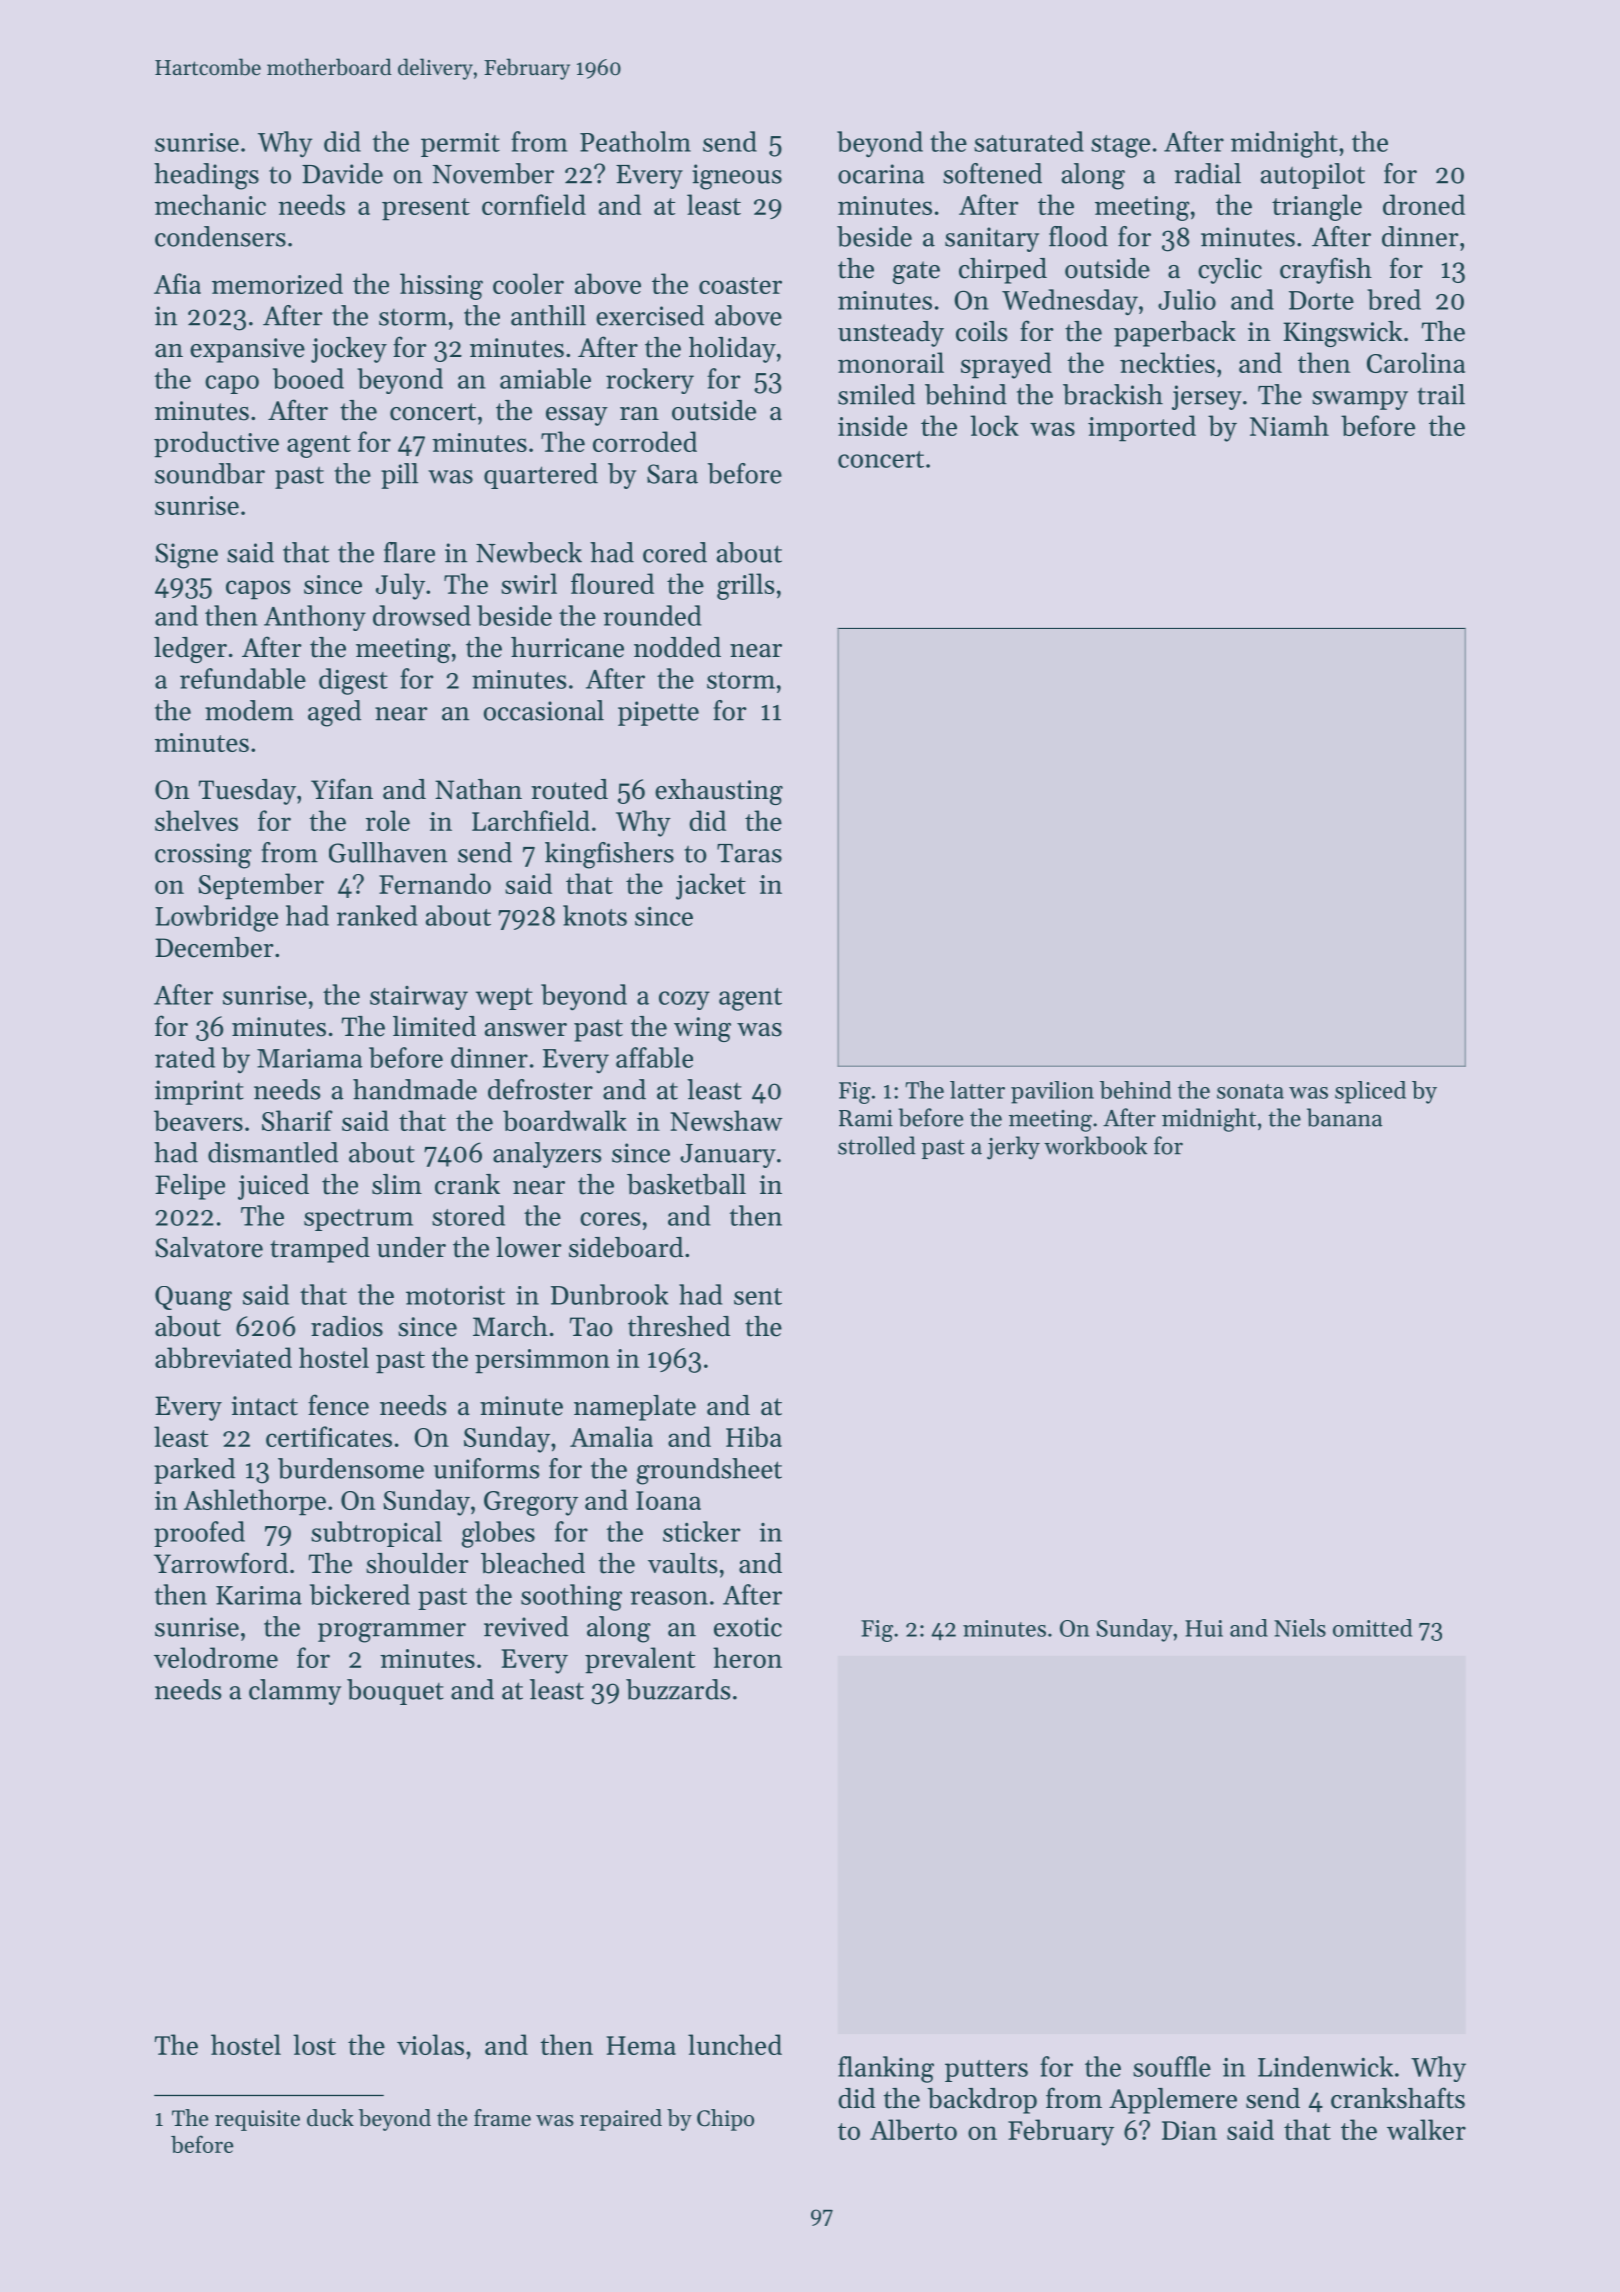  Describe the element at coordinates (193, 1298) in the page. I see `Quang` at that location.
